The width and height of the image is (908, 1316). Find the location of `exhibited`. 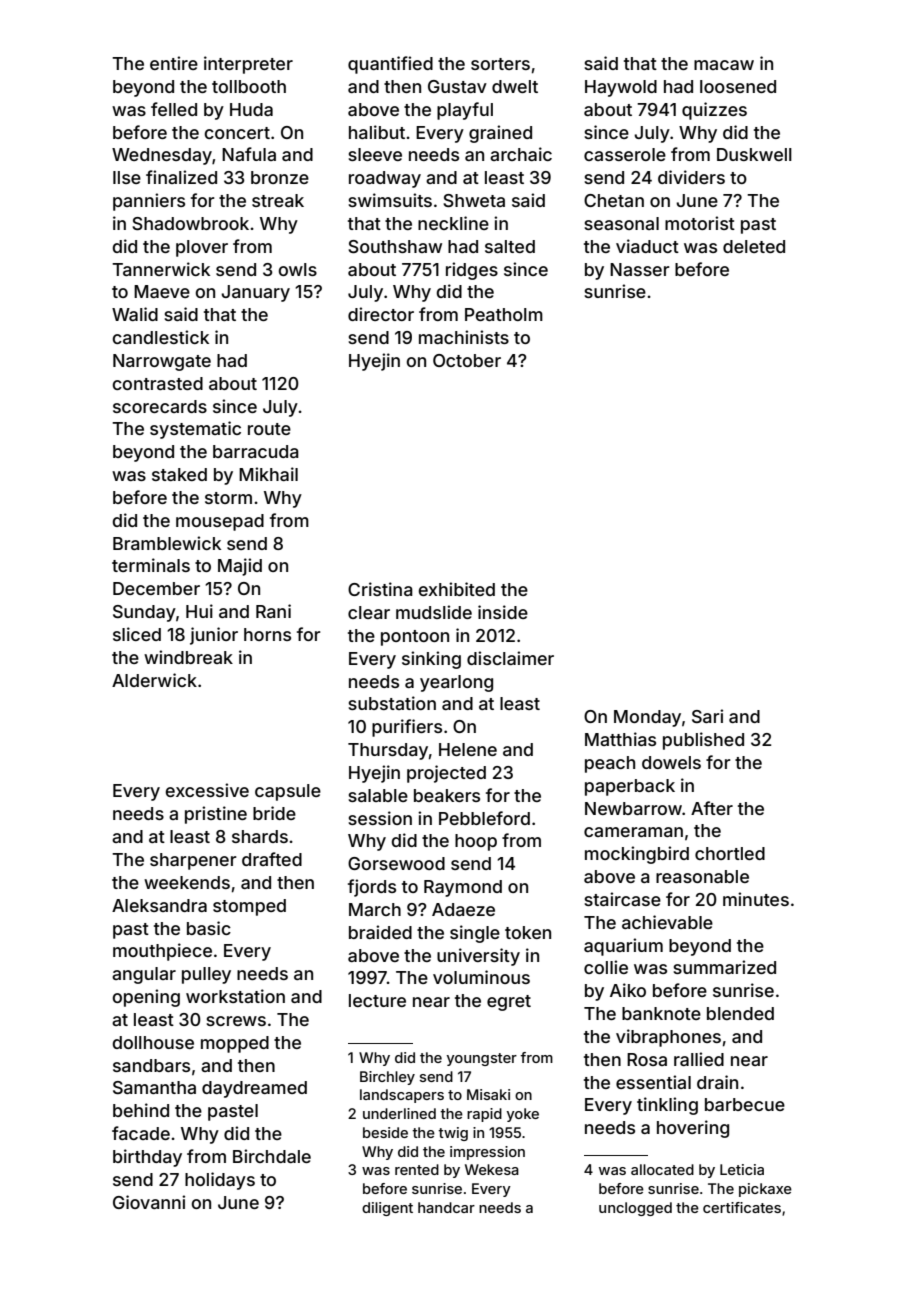

exhibited is located at coordinates (457, 589).
